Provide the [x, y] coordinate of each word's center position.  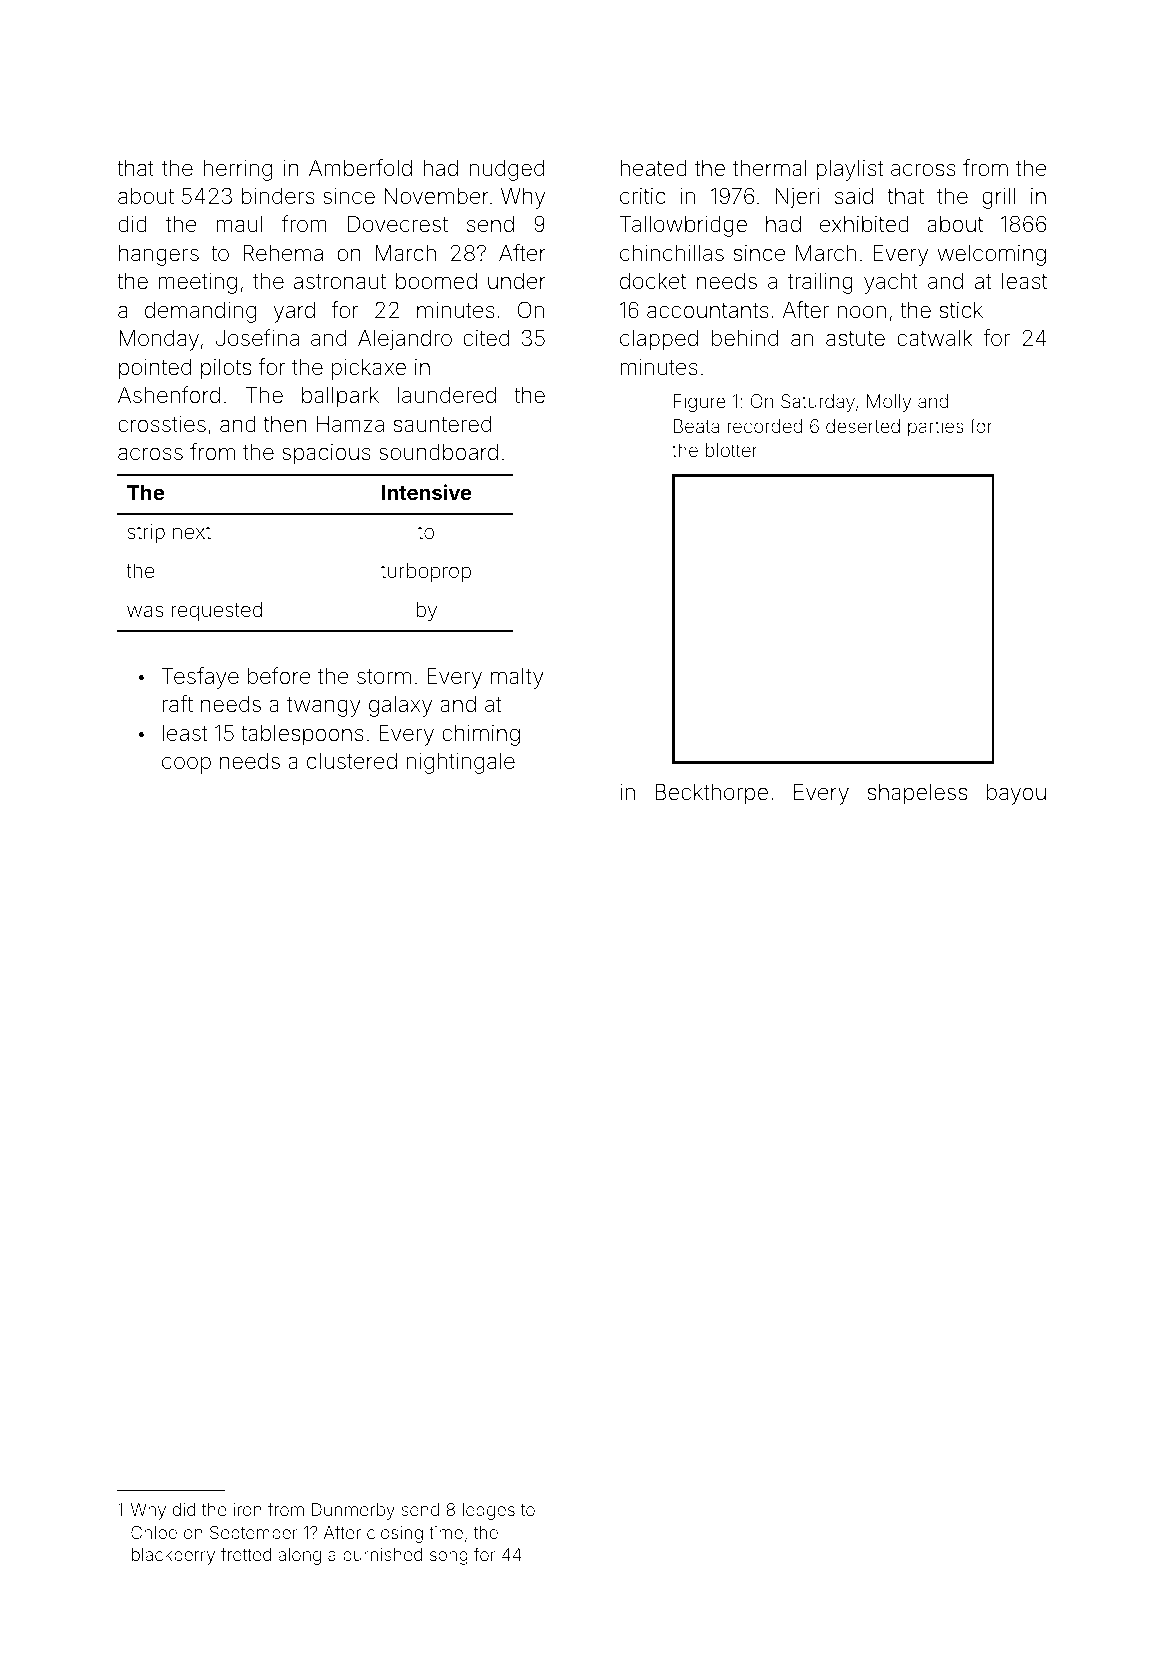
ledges [489, 1511]
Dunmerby [353, 1511]
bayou [1016, 794]
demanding [200, 312]
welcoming [992, 255]
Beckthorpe [711, 794]
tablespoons [302, 735]
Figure [700, 403]
